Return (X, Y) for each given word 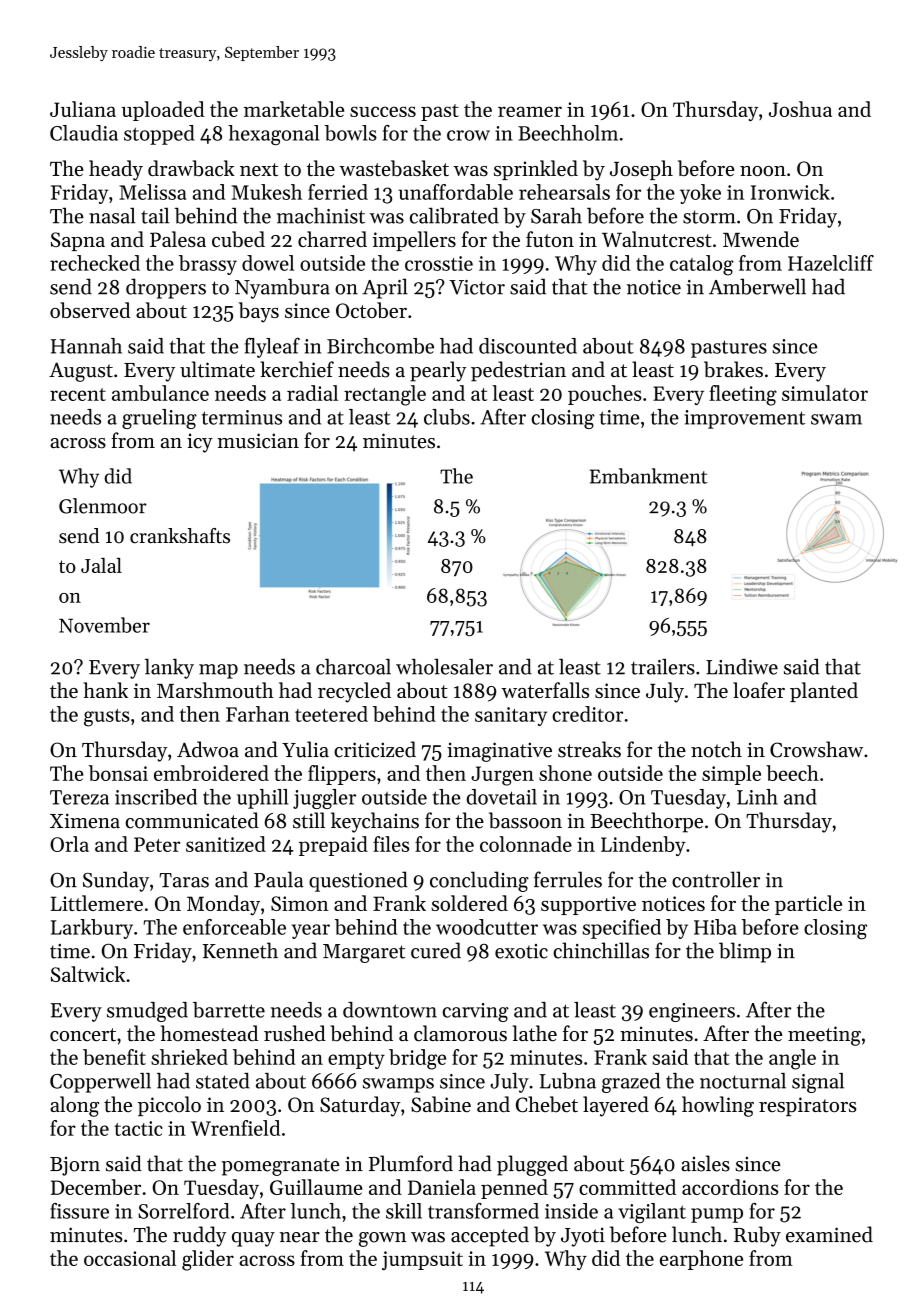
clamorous (460, 1033)
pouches (604, 395)
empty (356, 1060)
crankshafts (180, 536)
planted (824, 692)
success (383, 111)
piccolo (169, 1106)
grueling (159, 419)
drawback (191, 168)
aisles (705, 1163)
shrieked (189, 1057)
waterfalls (545, 690)
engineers (692, 1012)
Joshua (800, 109)
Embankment (649, 476)
